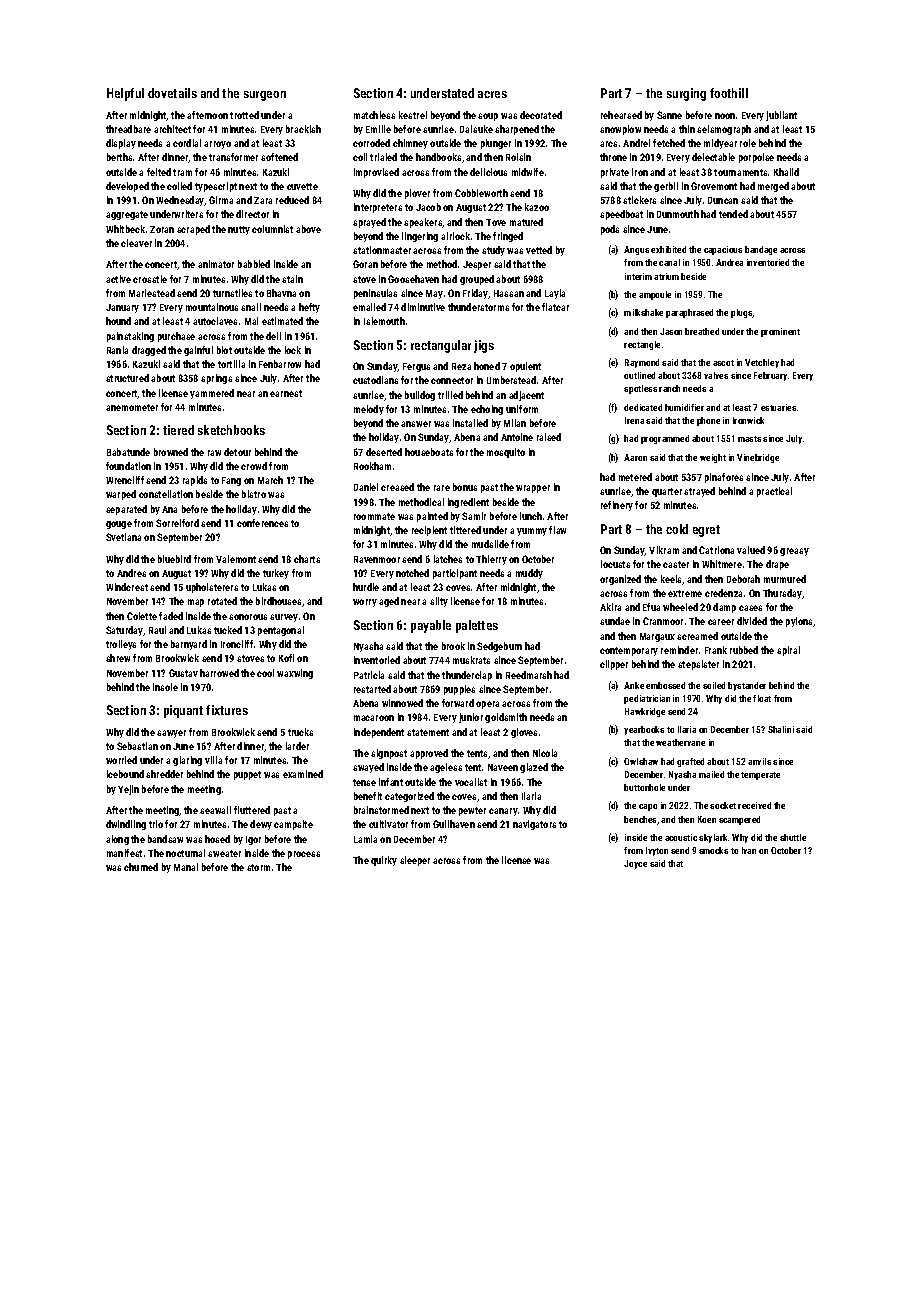 Image resolution: width=924 pixels, height=1308 pixels. What do you see at coordinates (413, 115) in the screenshot?
I see `kestrel` at bounding box center [413, 115].
